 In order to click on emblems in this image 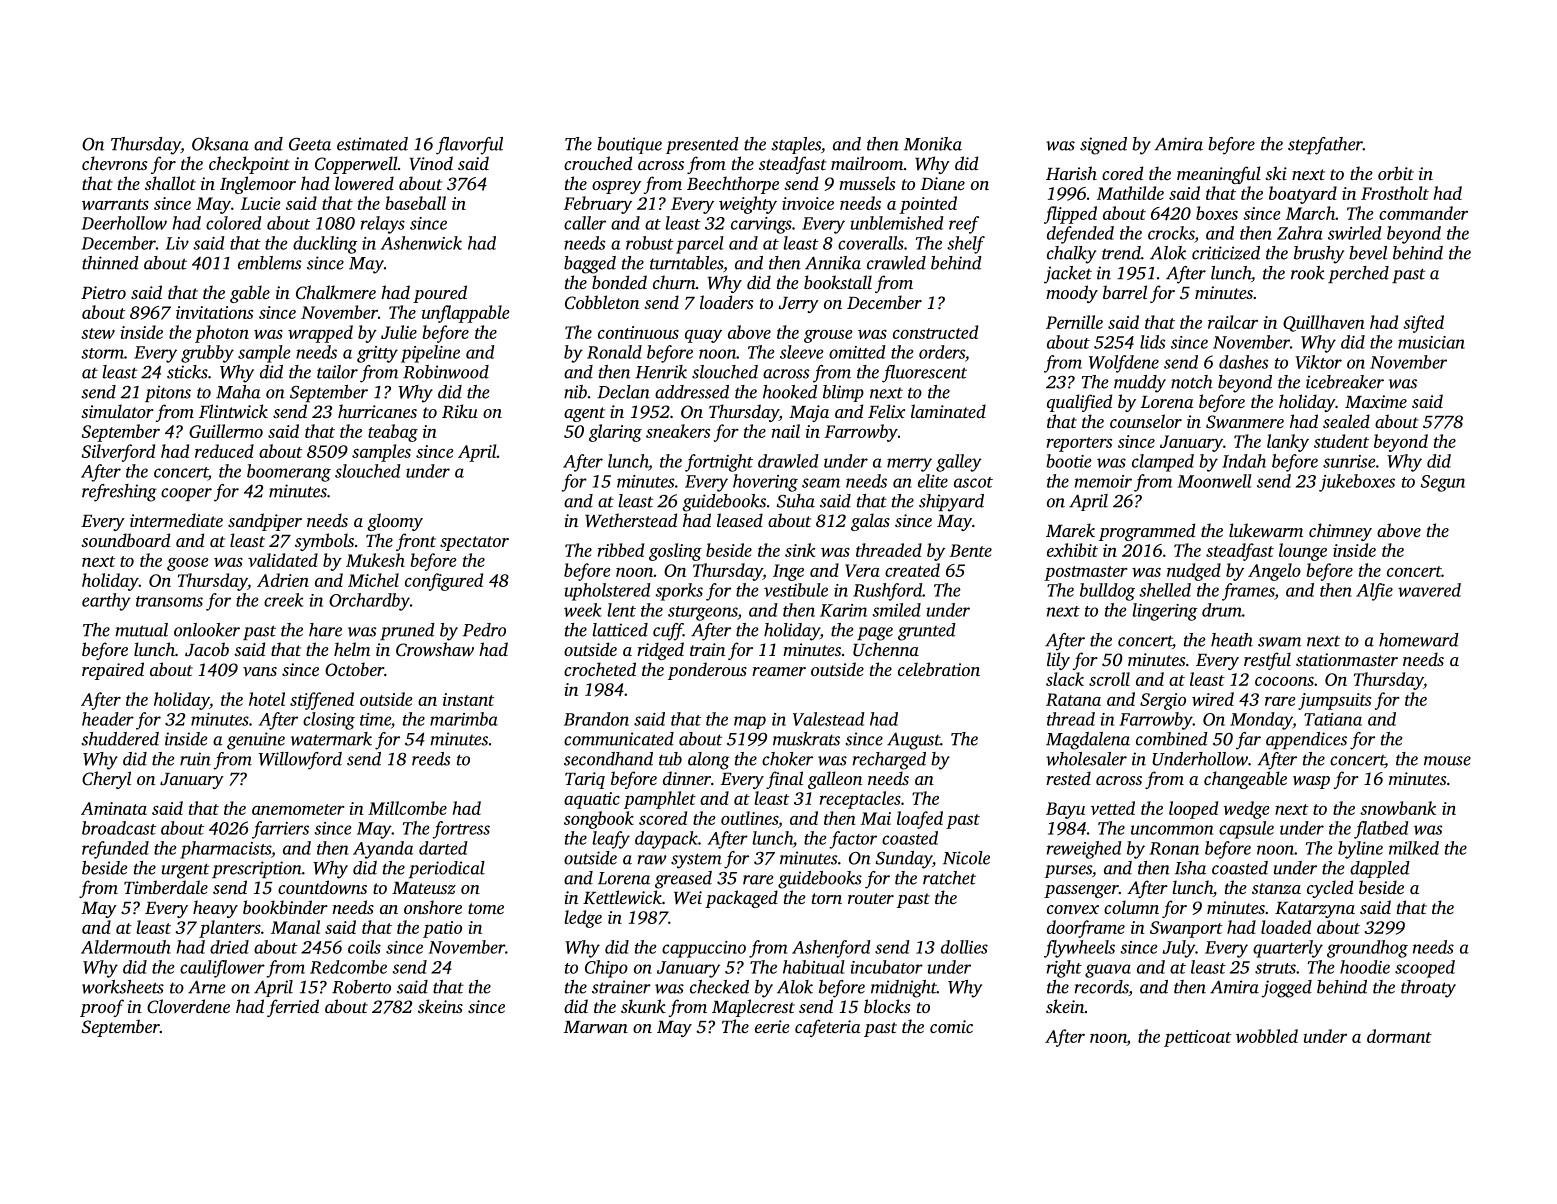, I will do `click(270, 263)`.
